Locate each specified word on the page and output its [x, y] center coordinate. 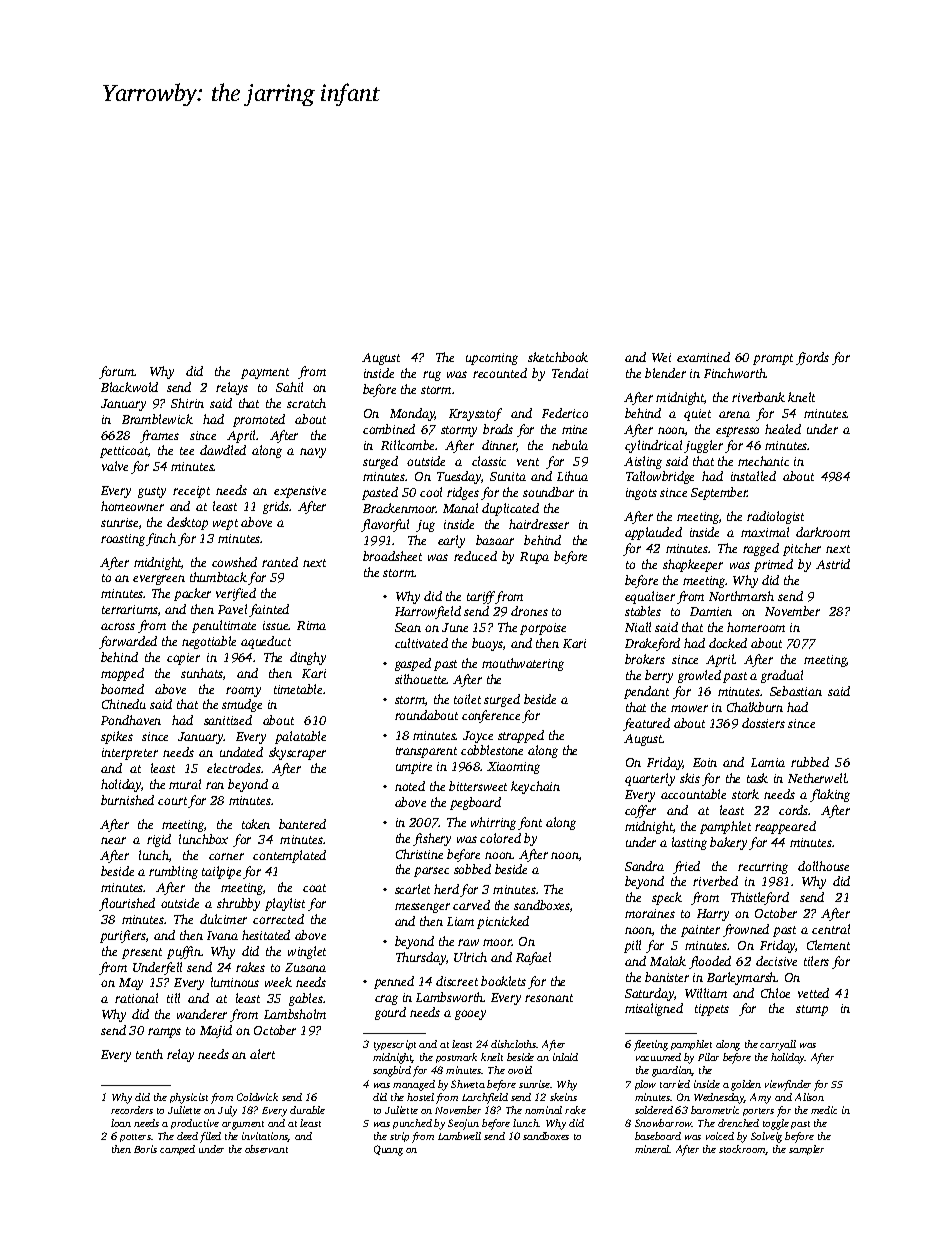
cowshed [234, 562]
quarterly [650, 779]
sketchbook [558, 357]
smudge [242, 705]
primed [773, 565]
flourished [127, 904]
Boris [145, 1149]
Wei [661, 357]
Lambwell [459, 1136]
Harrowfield [428, 612]
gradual [782, 676]
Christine [419, 854]
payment [265, 373]
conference [491, 716]
